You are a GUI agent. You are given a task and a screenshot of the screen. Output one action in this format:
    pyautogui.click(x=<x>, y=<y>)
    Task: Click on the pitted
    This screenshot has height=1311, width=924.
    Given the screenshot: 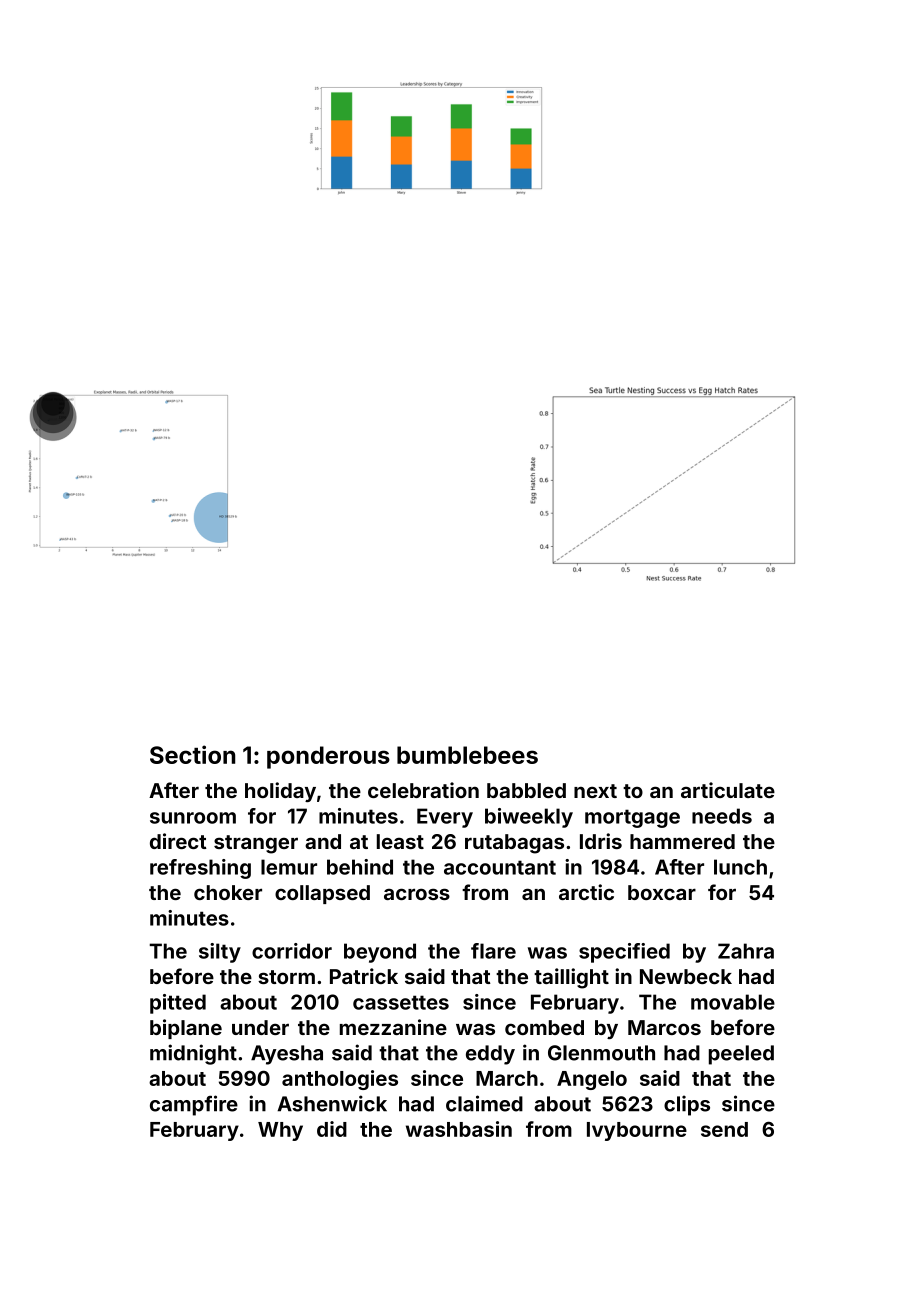 What is the action you would take?
    pyautogui.click(x=178, y=1004)
